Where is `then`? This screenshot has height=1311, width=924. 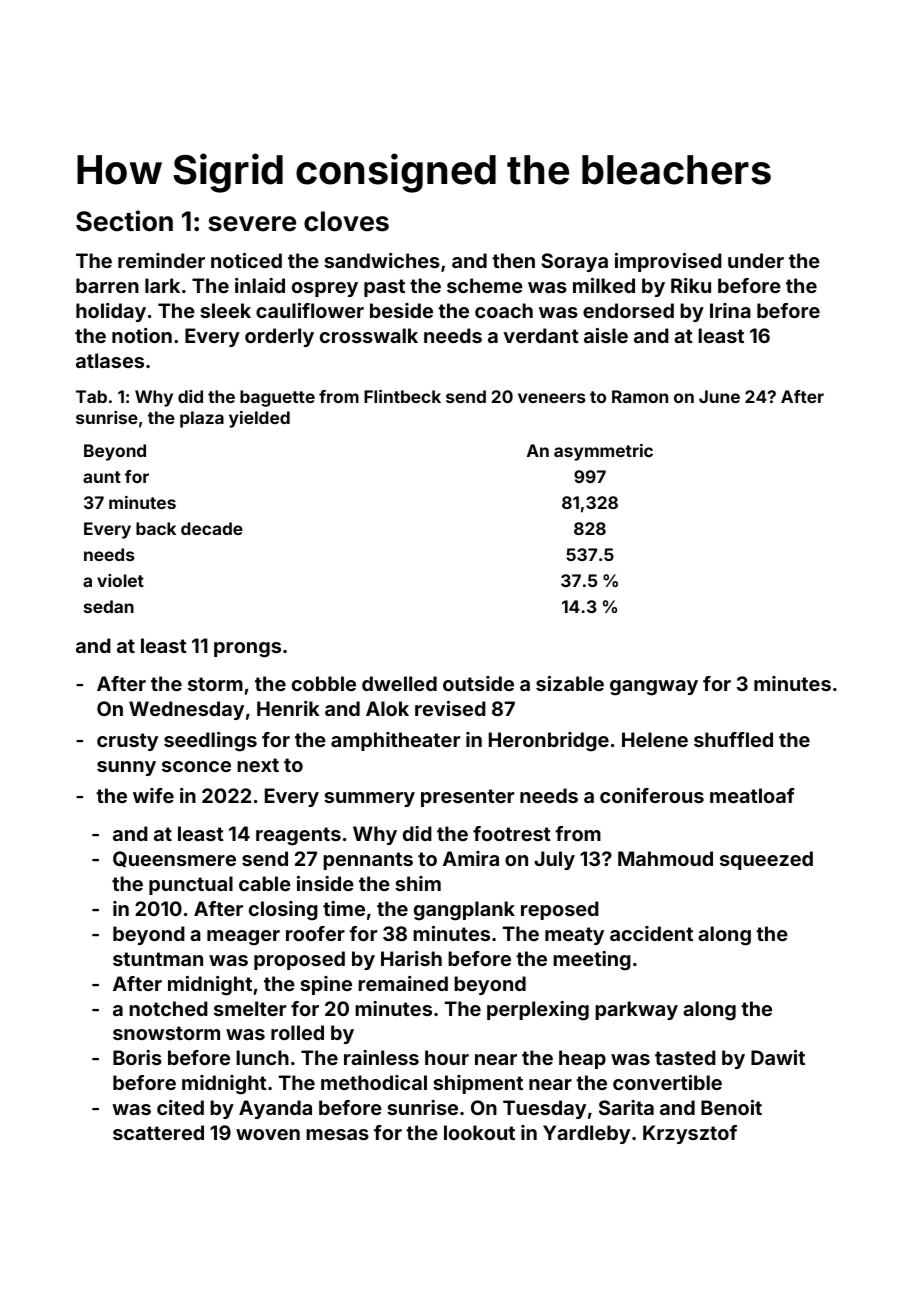 then is located at coordinates (513, 260).
